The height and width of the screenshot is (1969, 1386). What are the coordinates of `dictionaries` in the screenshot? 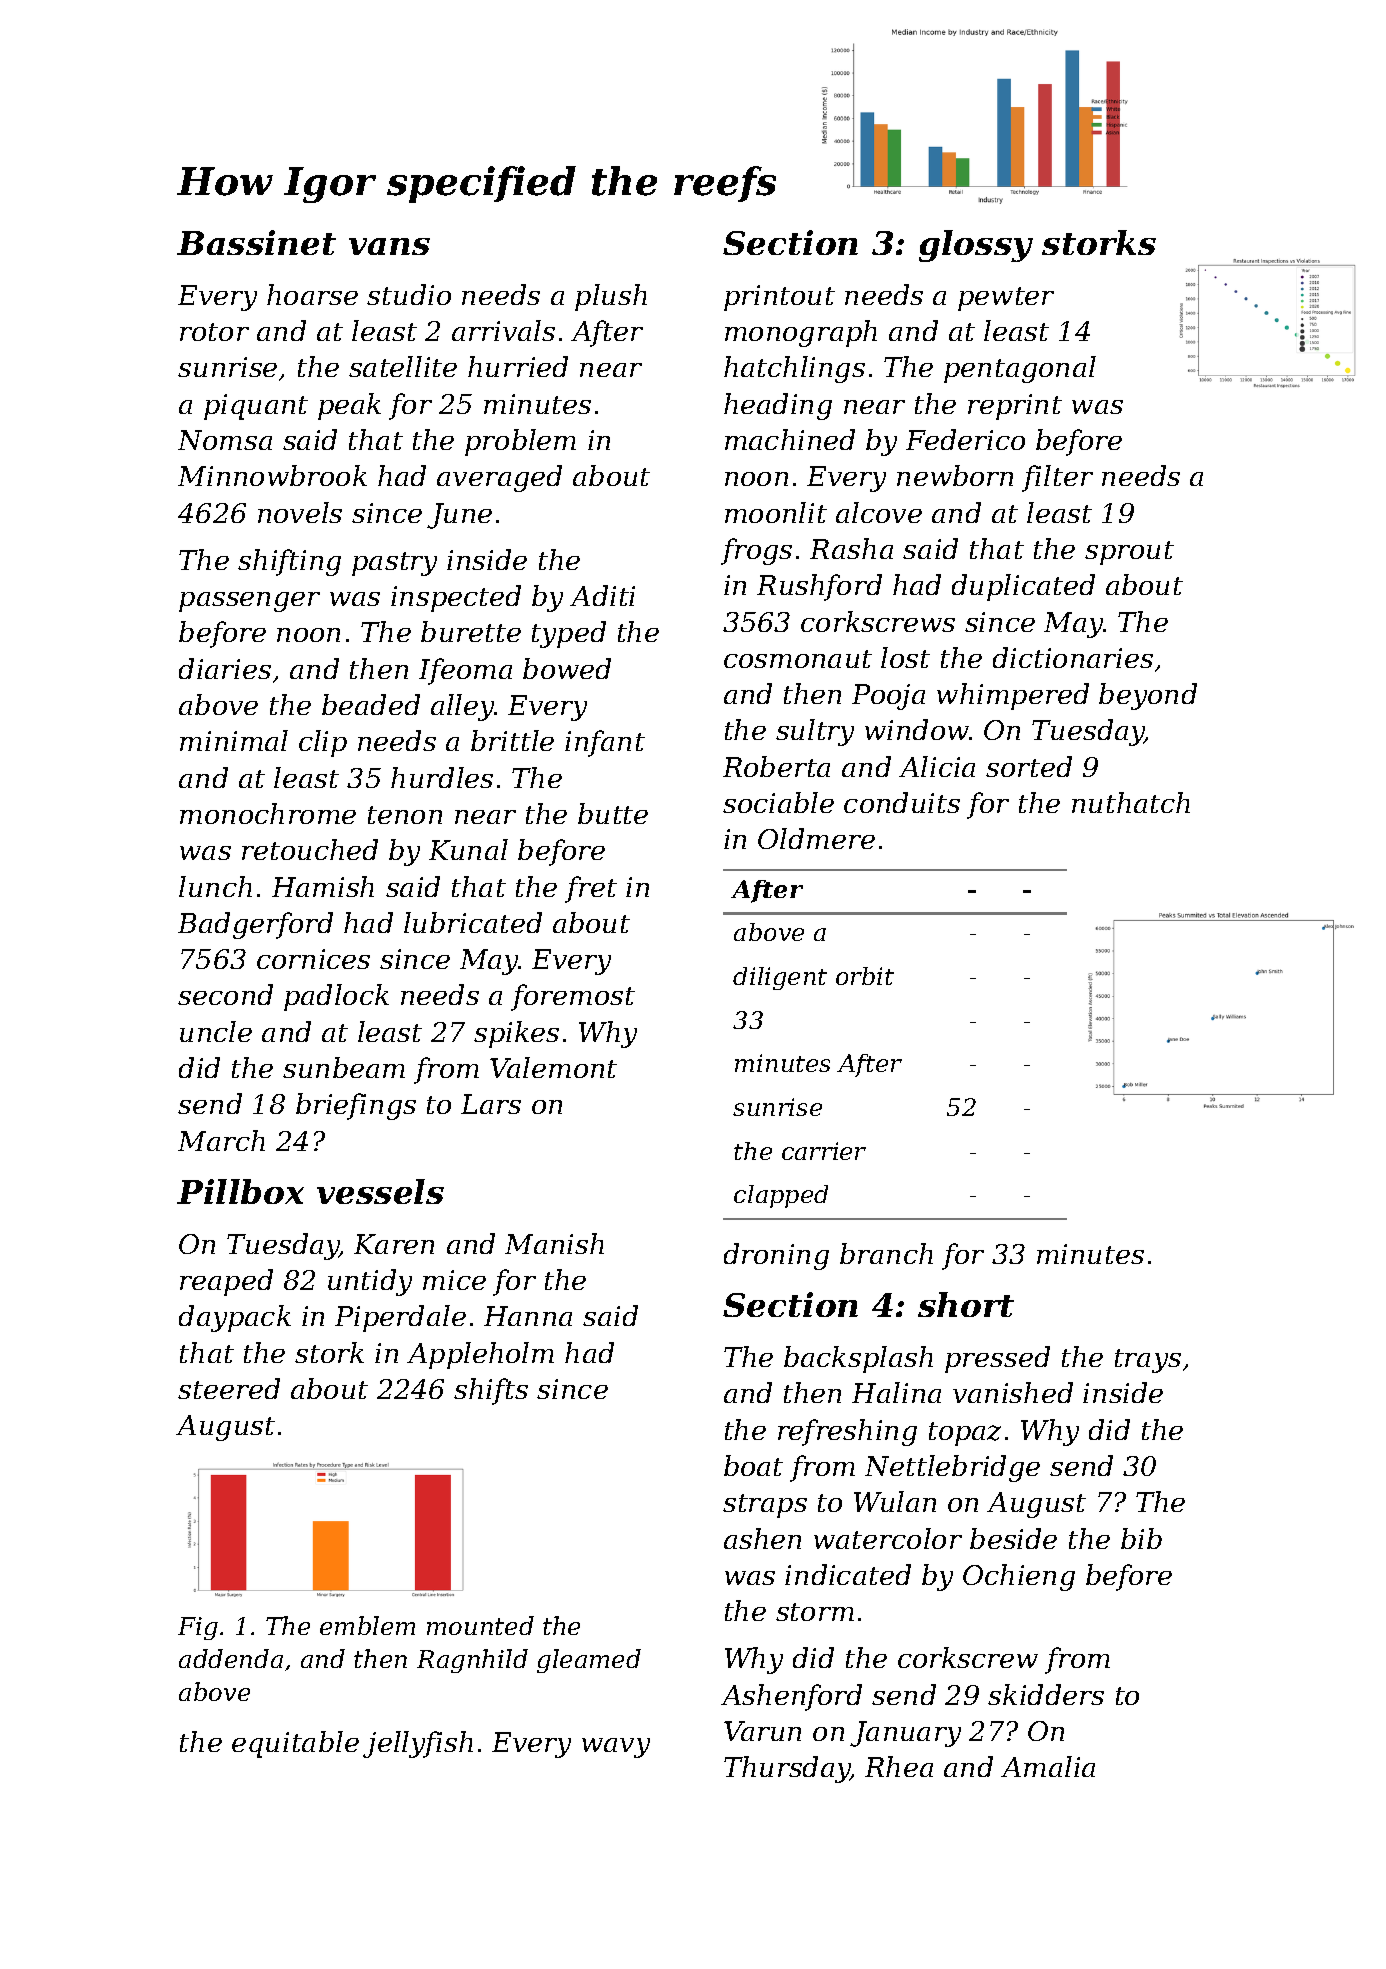 It's located at (1073, 657).
